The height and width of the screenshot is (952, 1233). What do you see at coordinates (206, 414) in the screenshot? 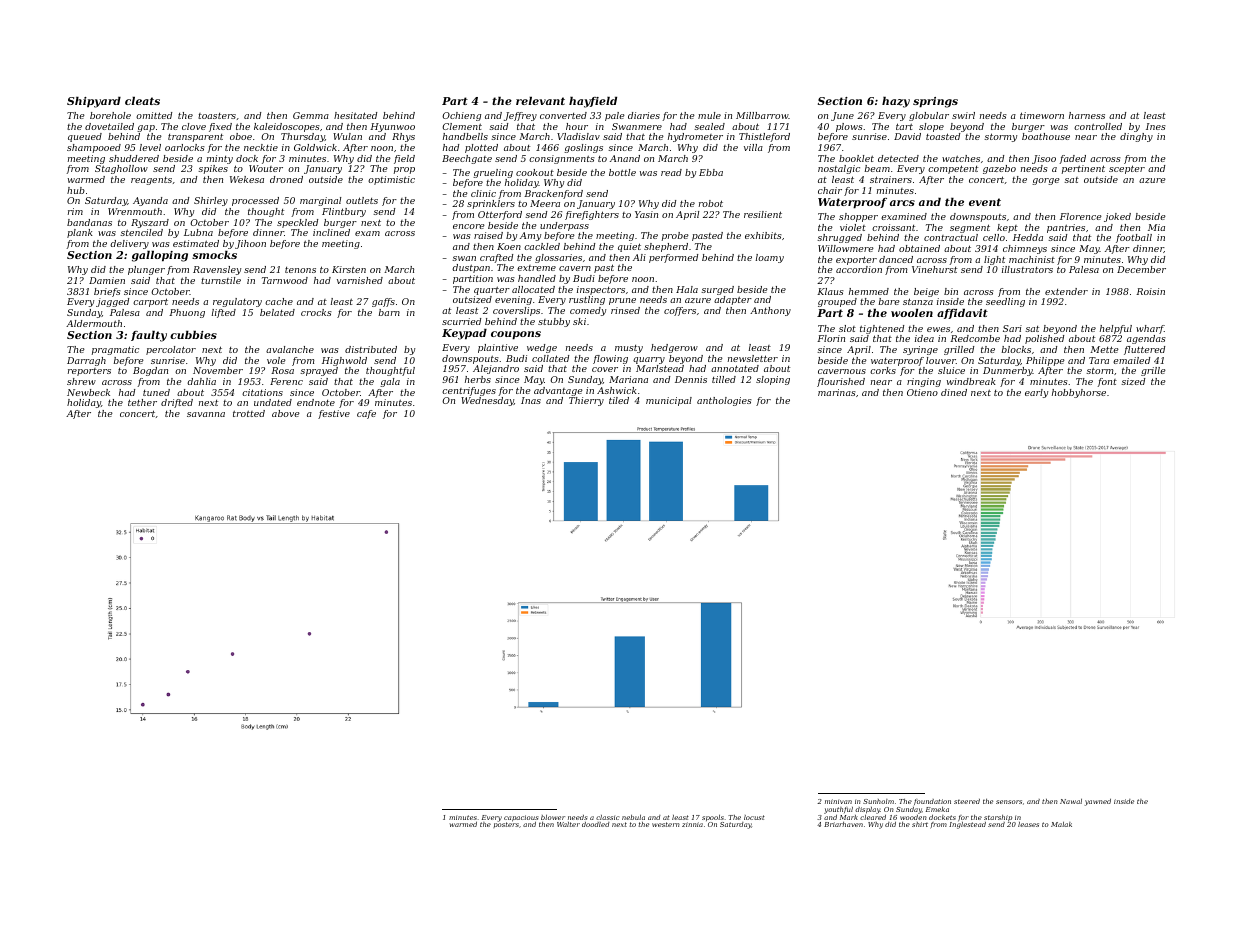
I see `savanna` at bounding box center [206, 414].
